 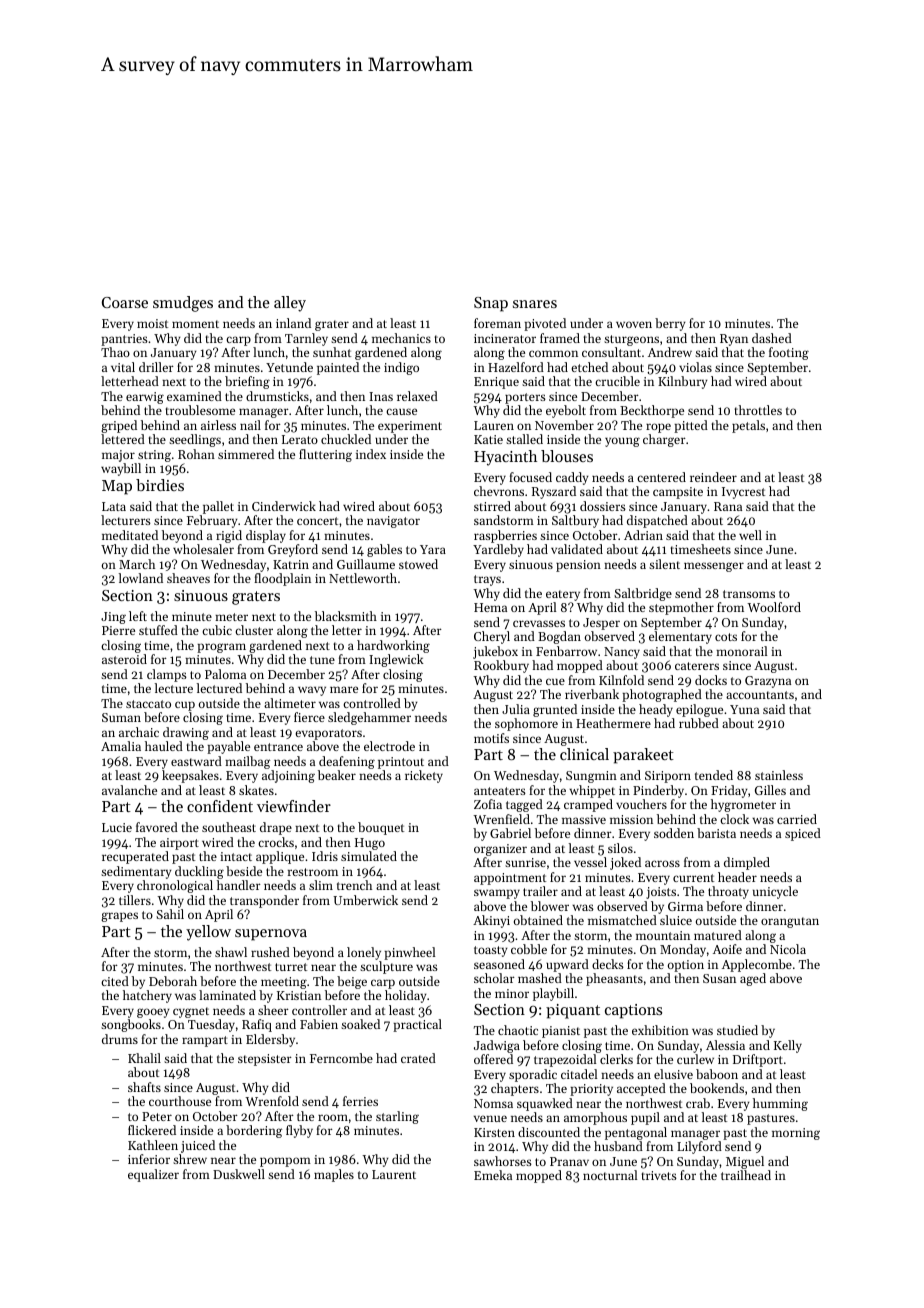 I want to click on porters, so click(x=525, y=398).
